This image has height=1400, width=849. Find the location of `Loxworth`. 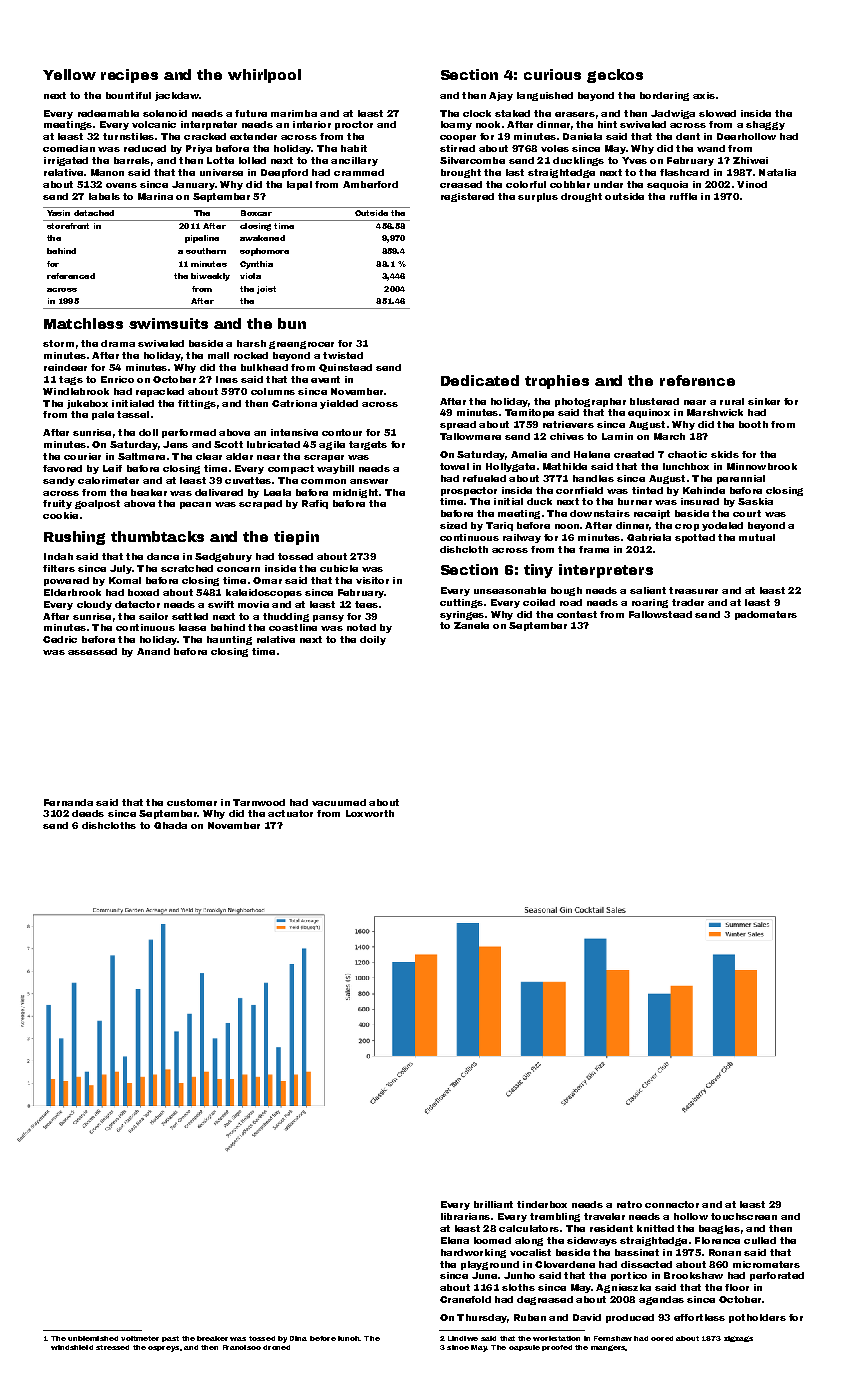

Loxworth is located at coordinates (370, 813).
